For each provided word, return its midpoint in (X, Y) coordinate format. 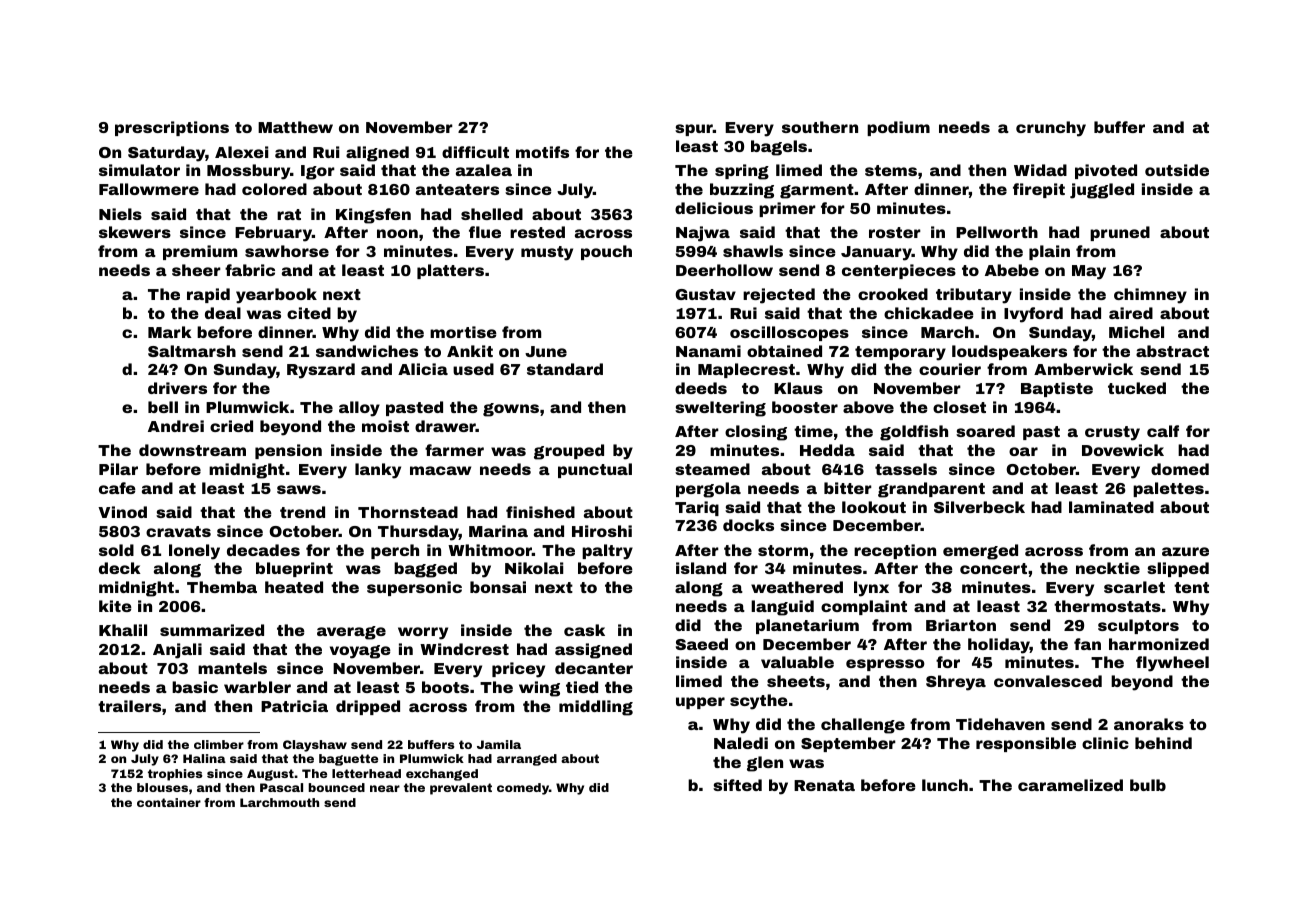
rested (537, 232)
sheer (196, 270)
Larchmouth (279, 802)
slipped (1178, 569)
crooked (893, 294)
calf (1163, 431)
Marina (498, 531)
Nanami (708, 351)
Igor (318, 172)
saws (299, 489)
